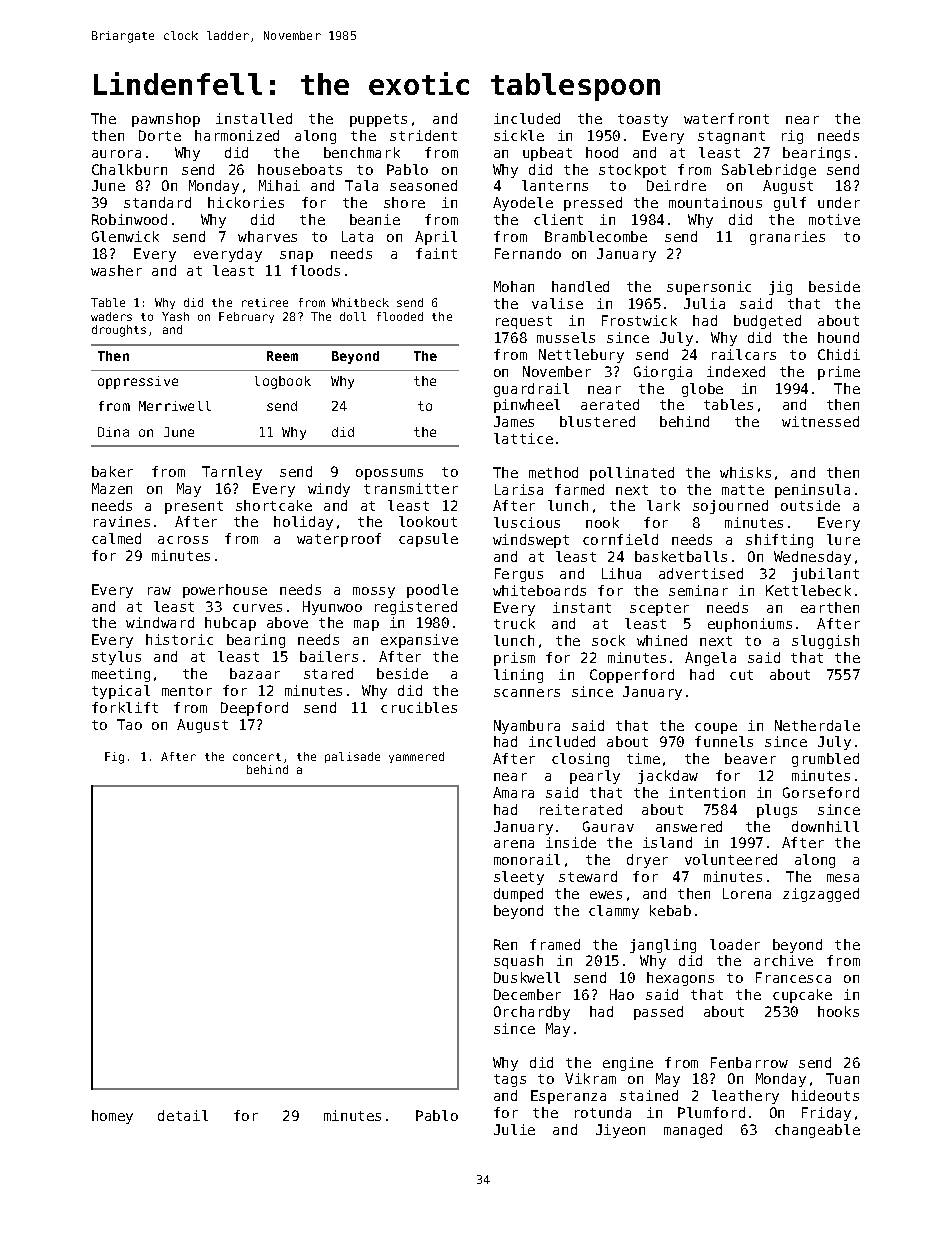 The width and height of the screenshot is (952, 1233). I want to click on toasty, so click(643, 120).
